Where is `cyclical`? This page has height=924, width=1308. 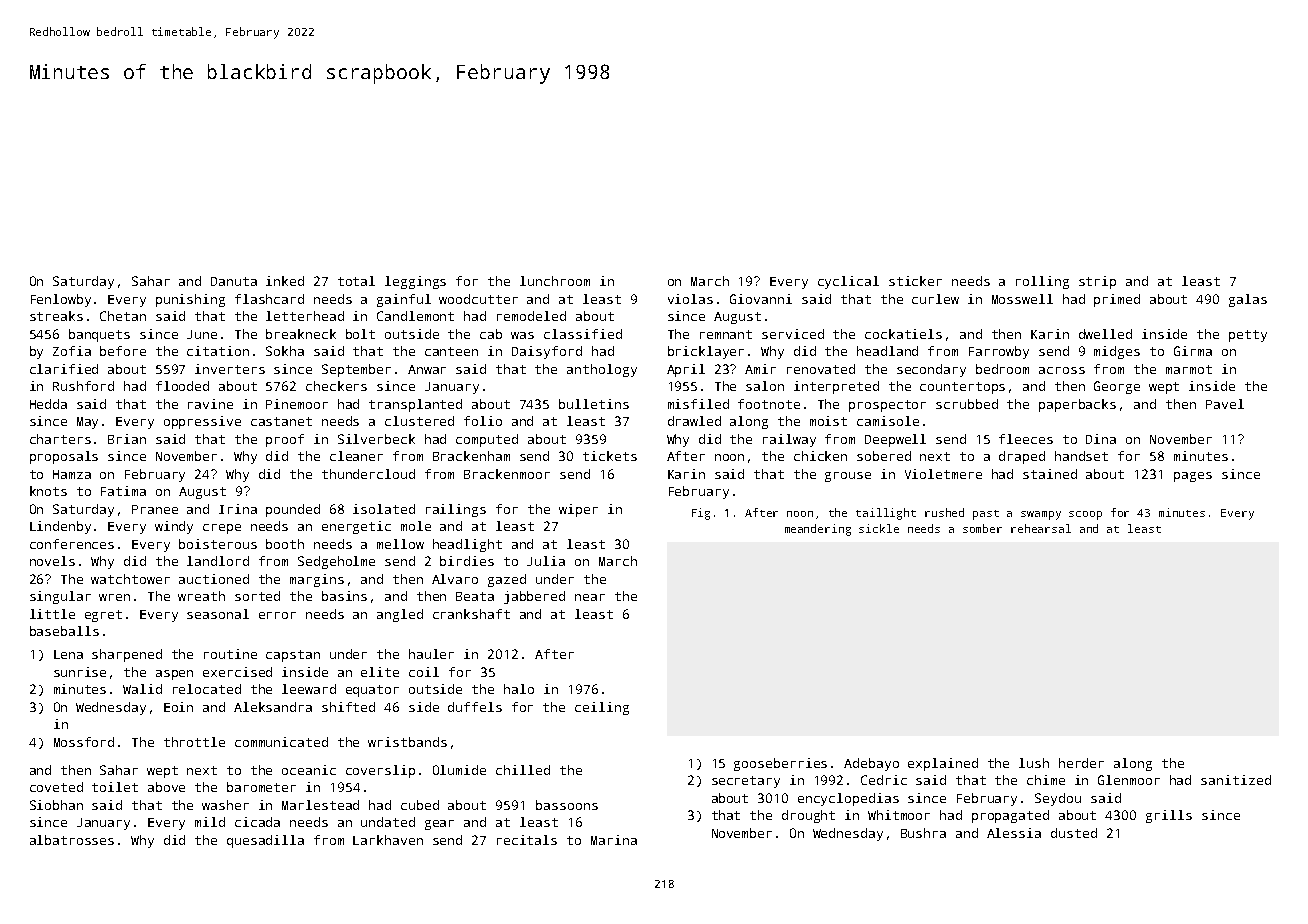
cyclical is located at coordinates (848, 282).
